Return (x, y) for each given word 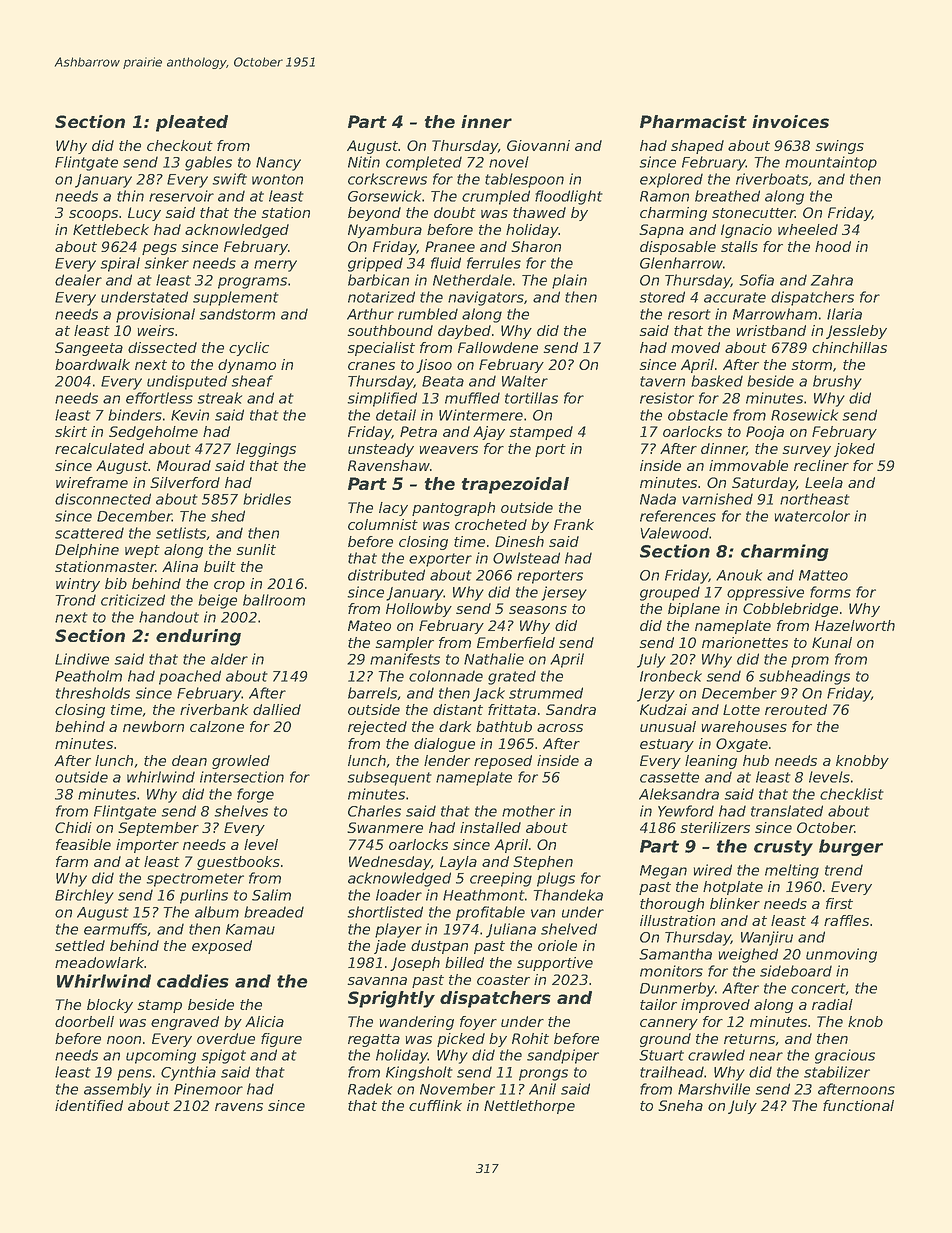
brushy (837, 382)
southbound (390, 330)
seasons (538, 610)
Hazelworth (855, 625)
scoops (93, 215)
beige (217, 601)
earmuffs (116, 929)
